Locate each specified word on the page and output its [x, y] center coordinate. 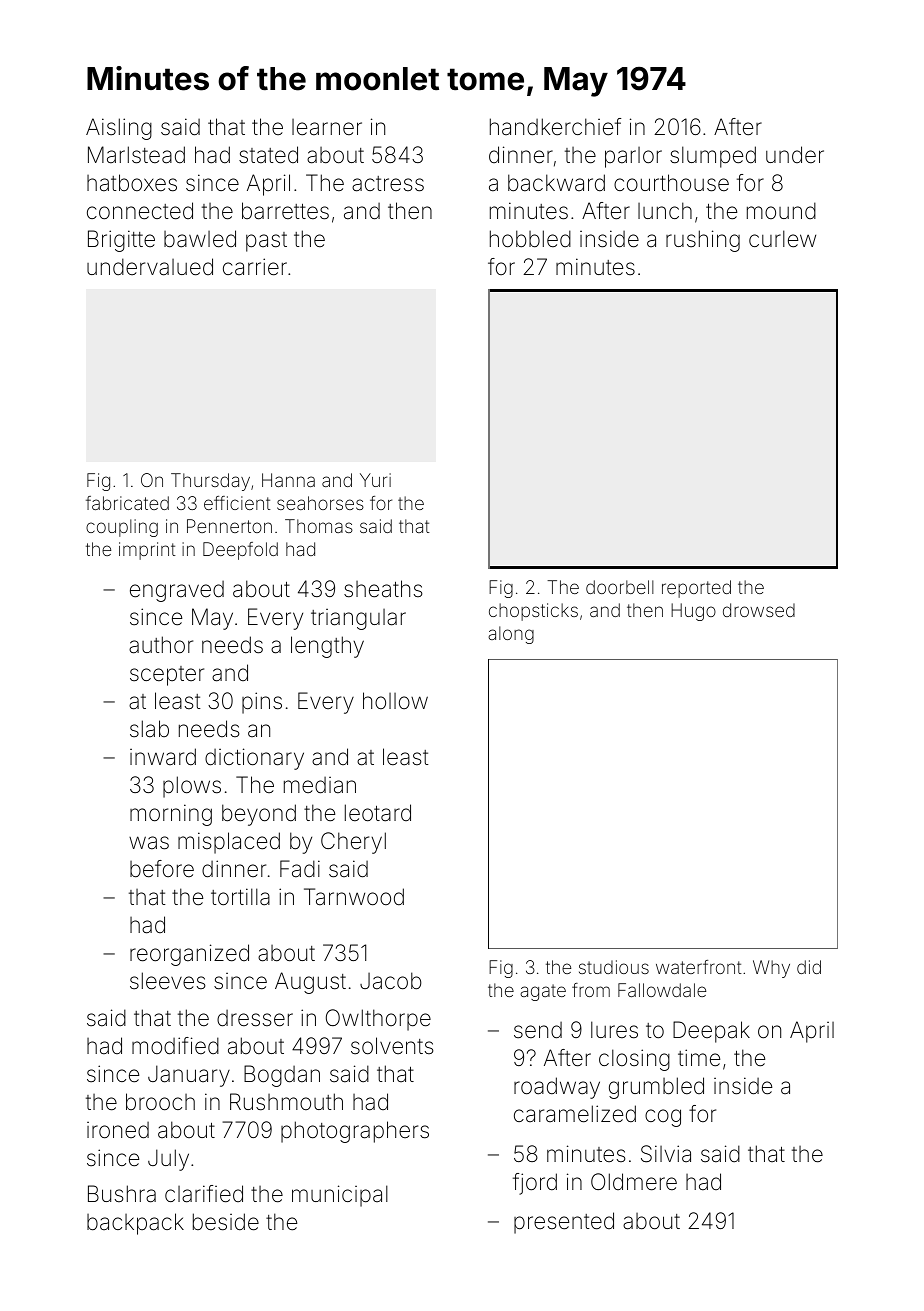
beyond [259, 815]
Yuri [375, 480]
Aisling [119, 129]
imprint [147, 551]
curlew [782, 239]
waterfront [699, 967]
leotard [378, 813]
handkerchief [555, 127]
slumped [713, 157]
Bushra [122, 1194]
